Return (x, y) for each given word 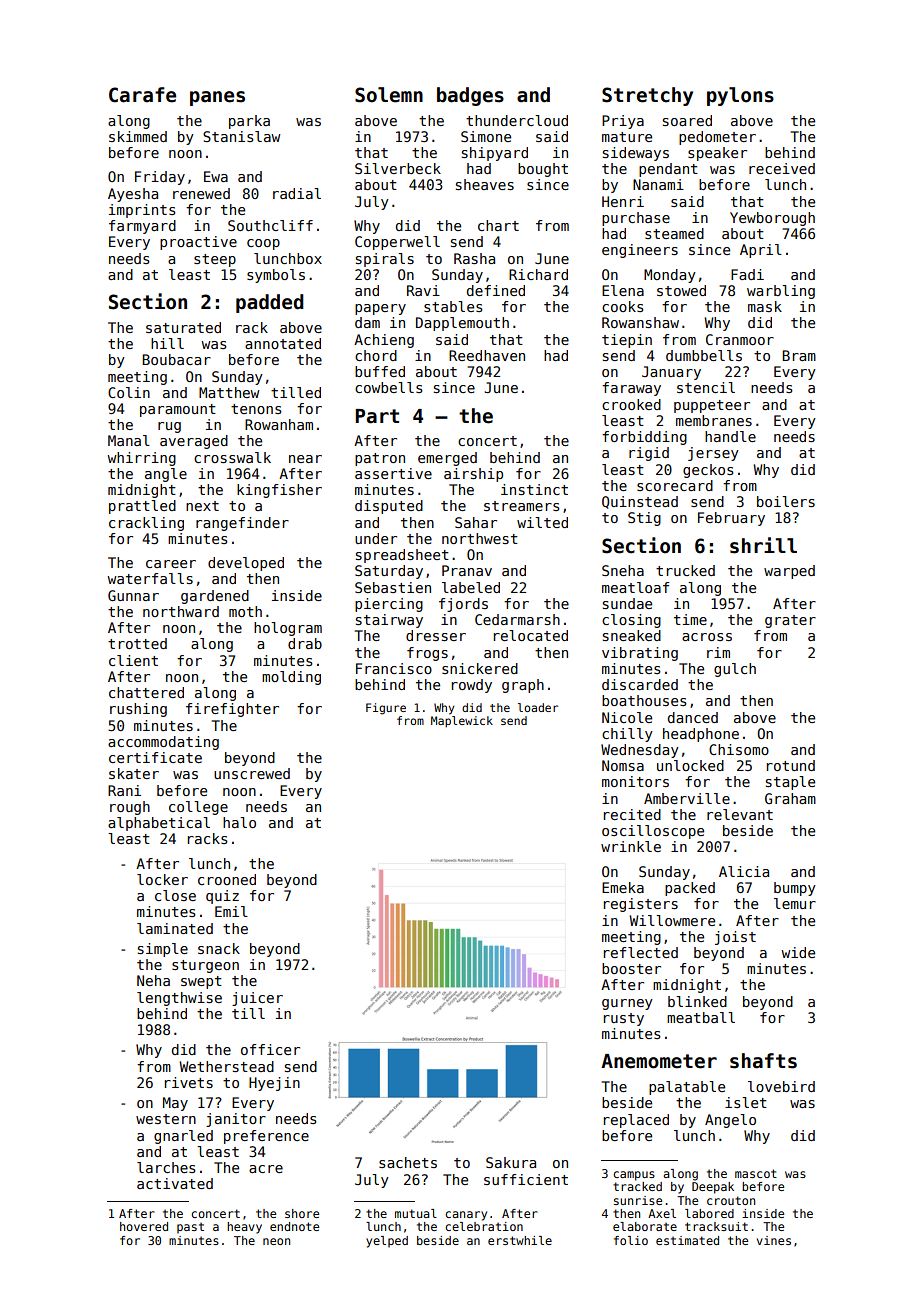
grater (790, 621)
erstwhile (520, 1240)
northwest (480, 538)
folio (631, 1240)
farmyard (142, 227)
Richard (538, 274)
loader (538, 707)
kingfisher (279, 491)
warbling (781, 292)
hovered (144, 1226)
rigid (649, 454)
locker (162, 879)
